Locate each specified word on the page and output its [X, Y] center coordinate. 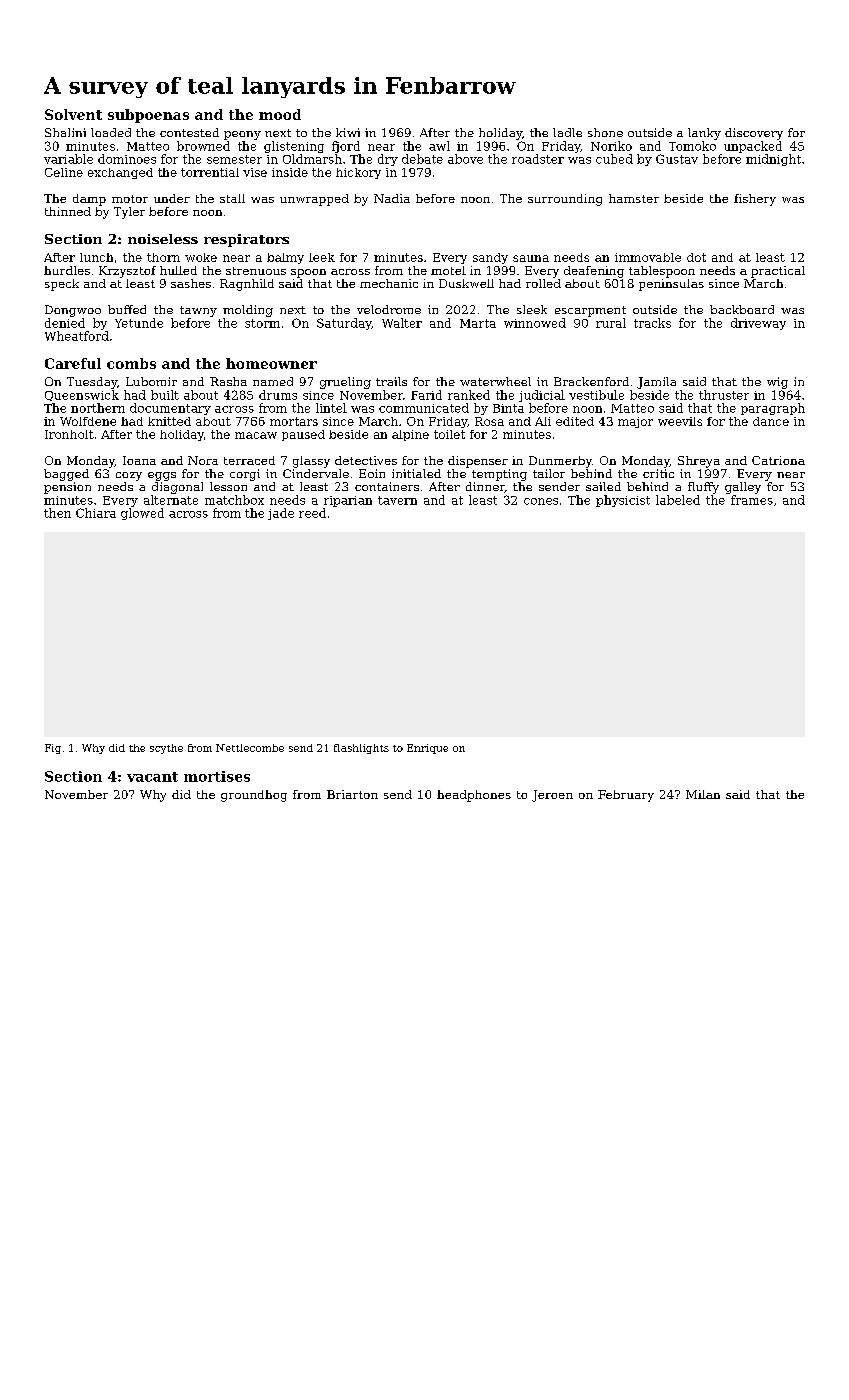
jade [281, 514]
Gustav [677, 159]
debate [422, 159]
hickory [358, 173]
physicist [623, 501]
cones [541, 501]
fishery [755, 200]
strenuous [256, 271]
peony [242, 135]
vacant [152, 777]
